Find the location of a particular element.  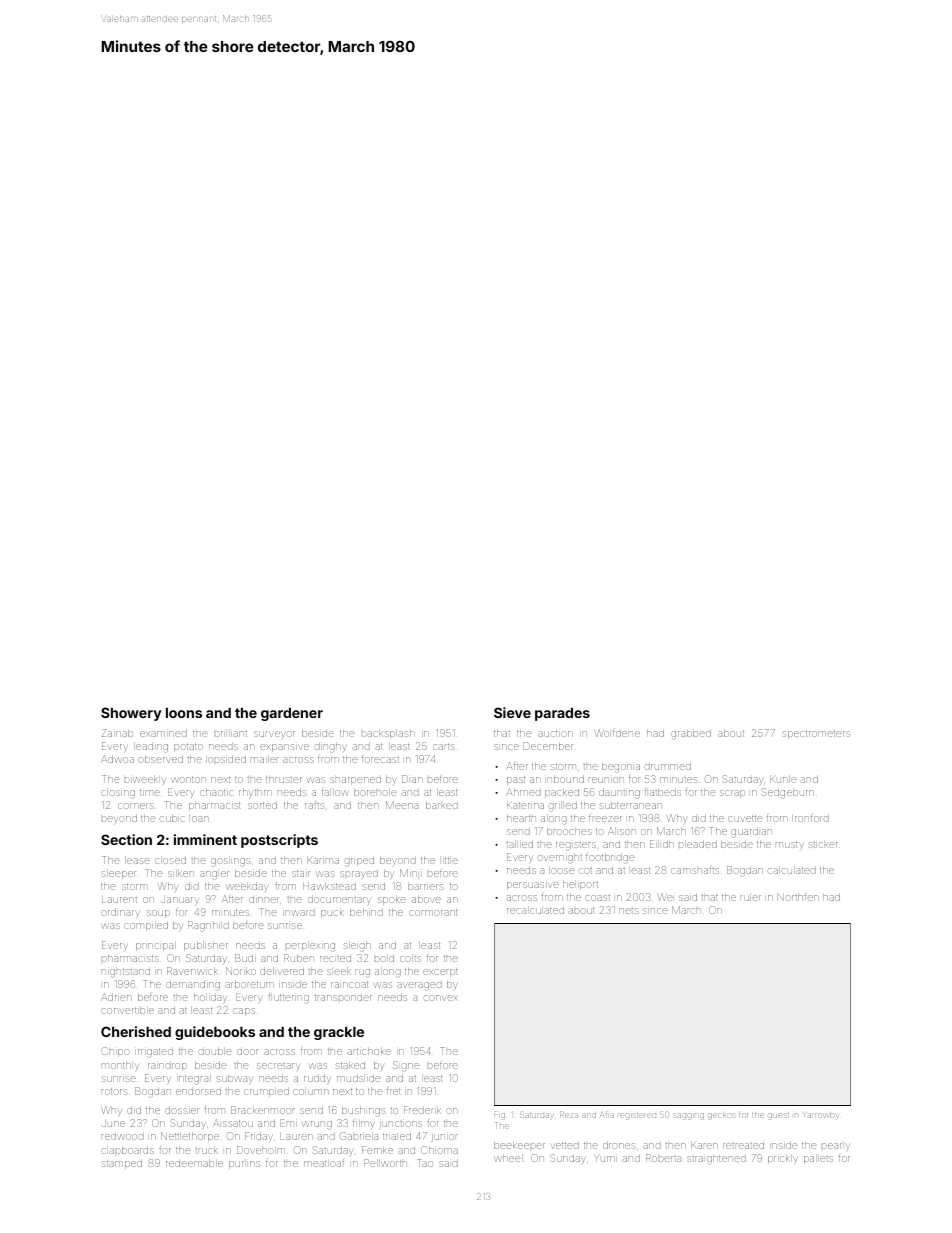

Tao is located at coordinates (425, 1163).
